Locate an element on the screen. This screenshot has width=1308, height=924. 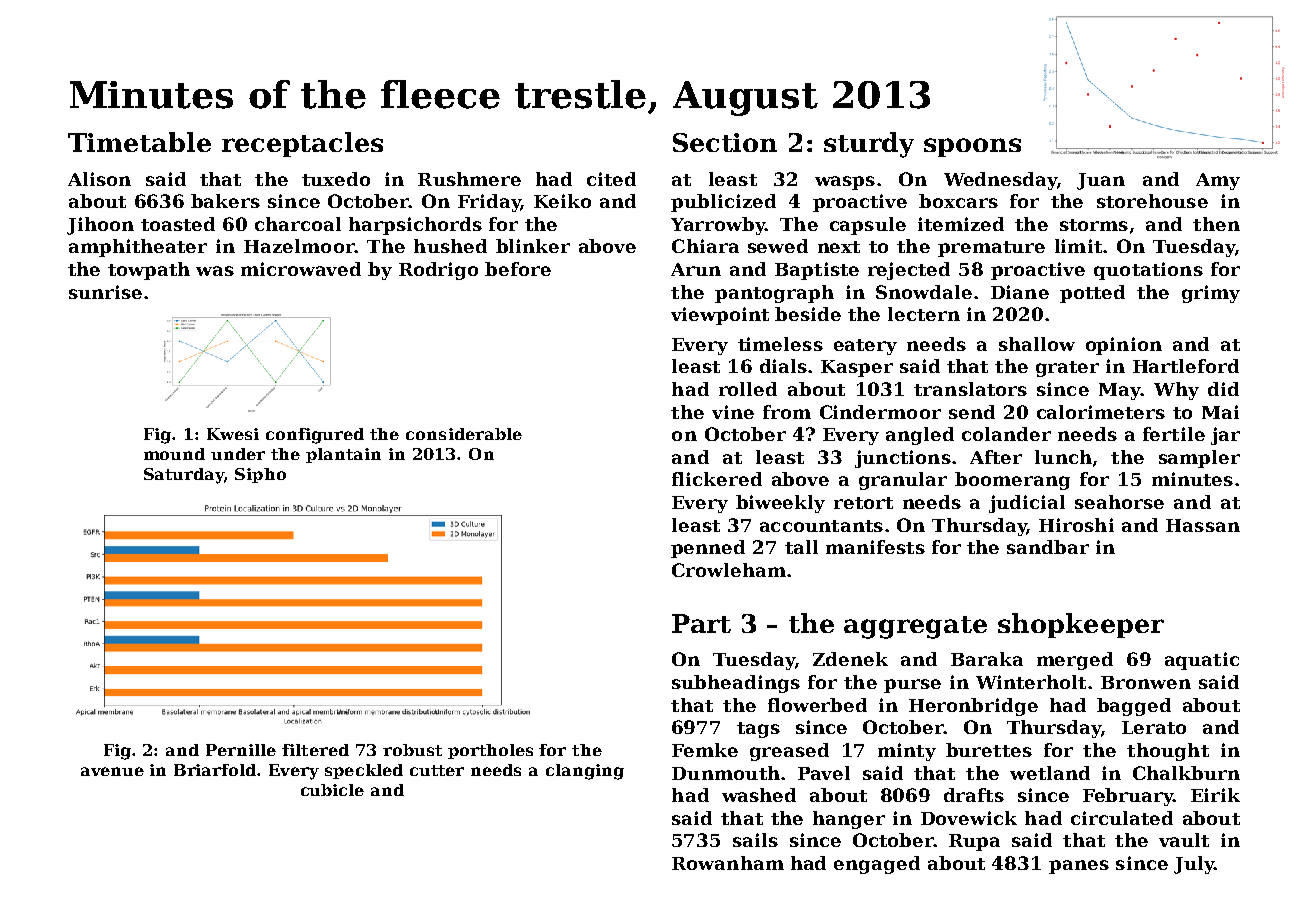
receptacles is located at coordinates (302, 144).
